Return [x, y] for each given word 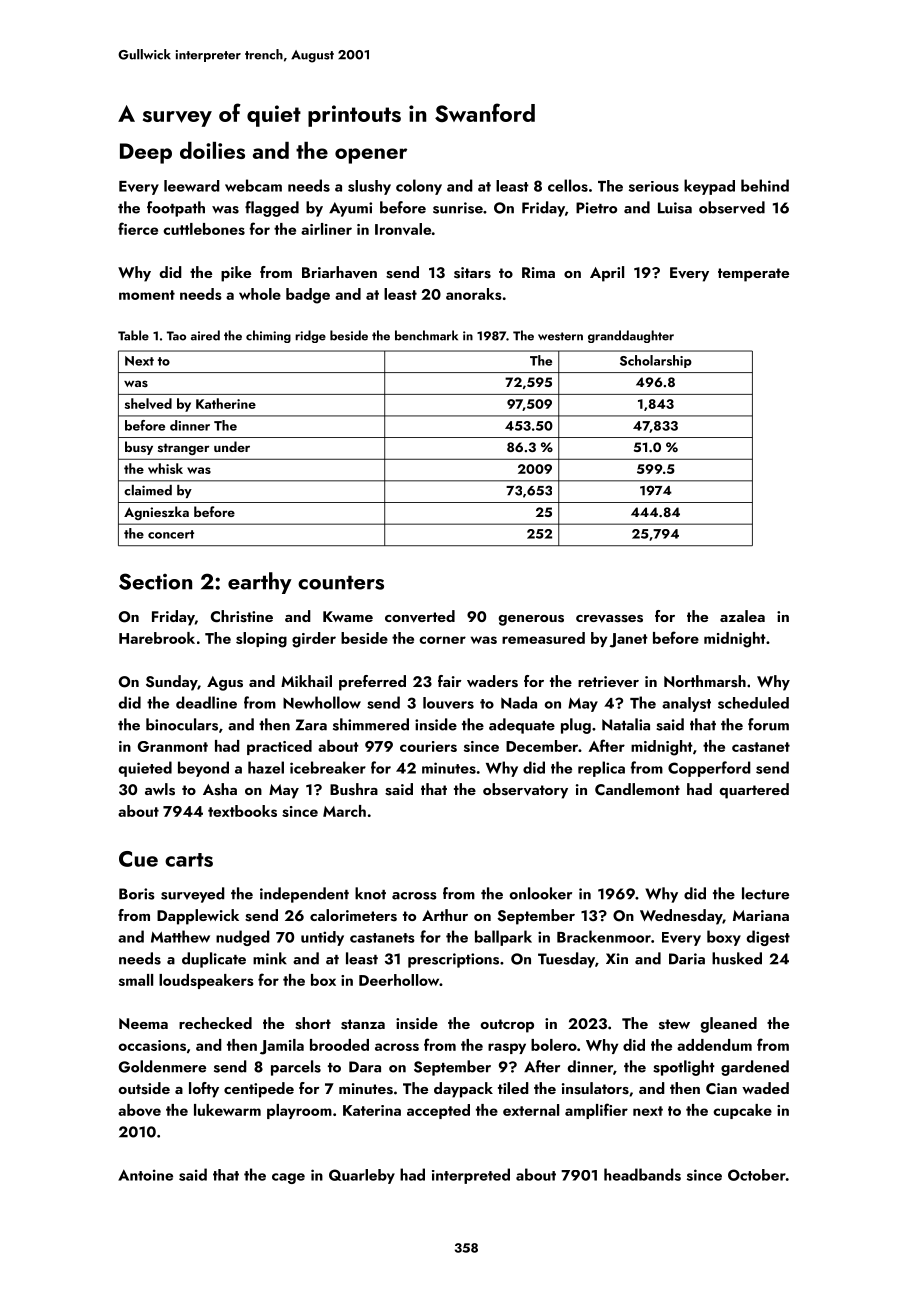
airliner [326, 229]
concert [171, 534]
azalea [742, 616]
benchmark [426, 335]
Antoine [145, 1175]
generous [531, 620]
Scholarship [656, 361]
